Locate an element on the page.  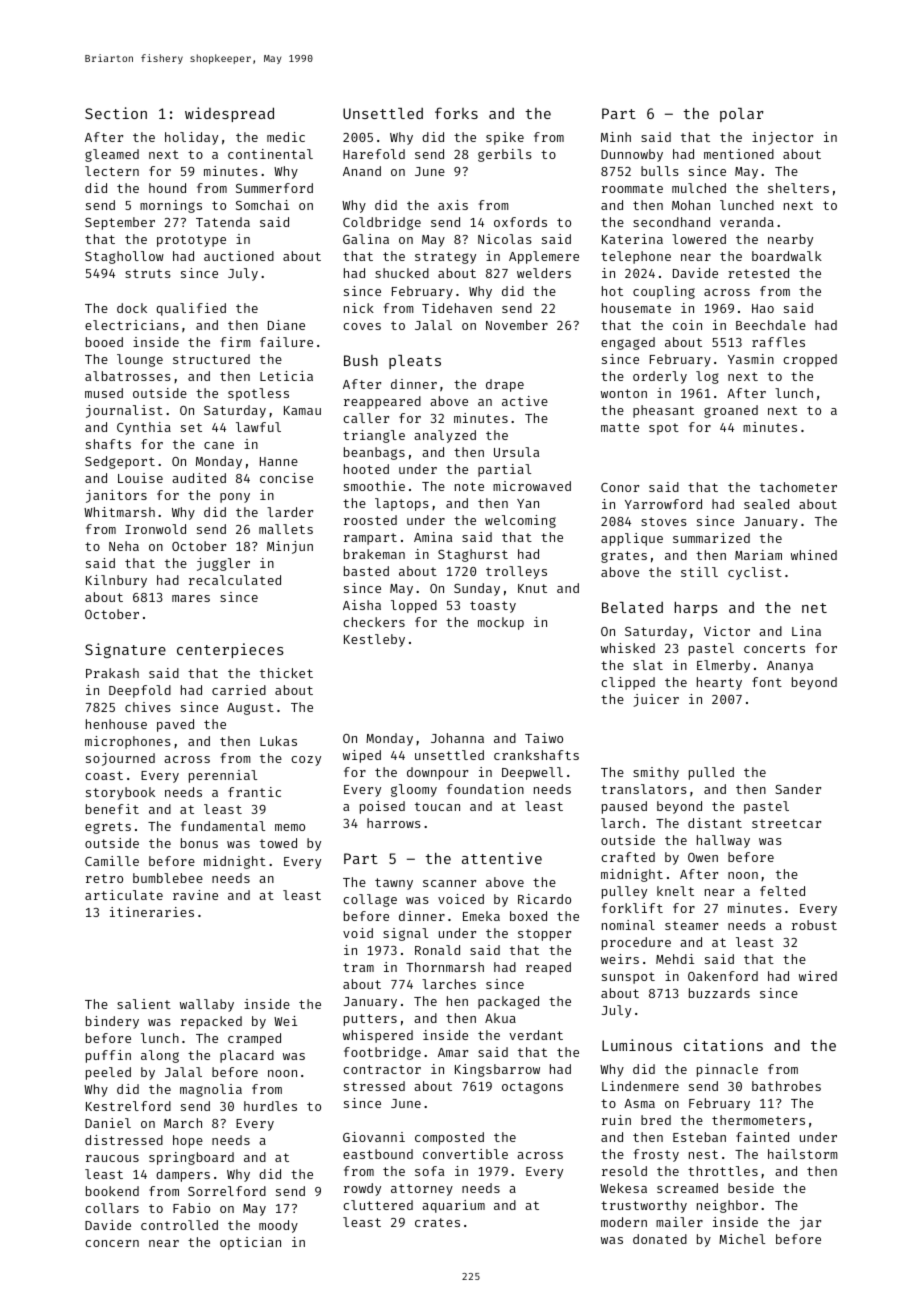
felted is located at coordinates (782, 891).
